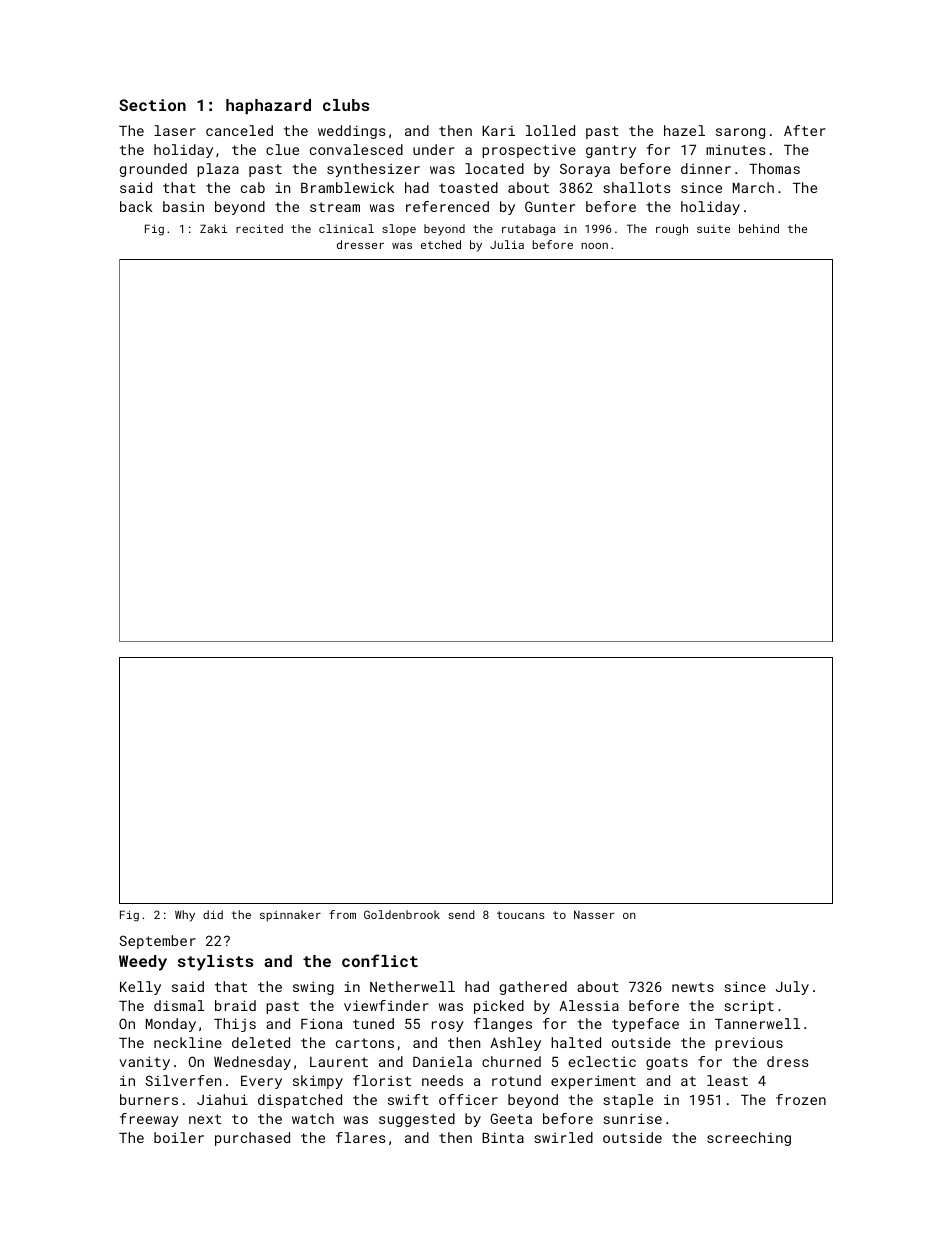  I want to click on etched, so click(441, 244).
